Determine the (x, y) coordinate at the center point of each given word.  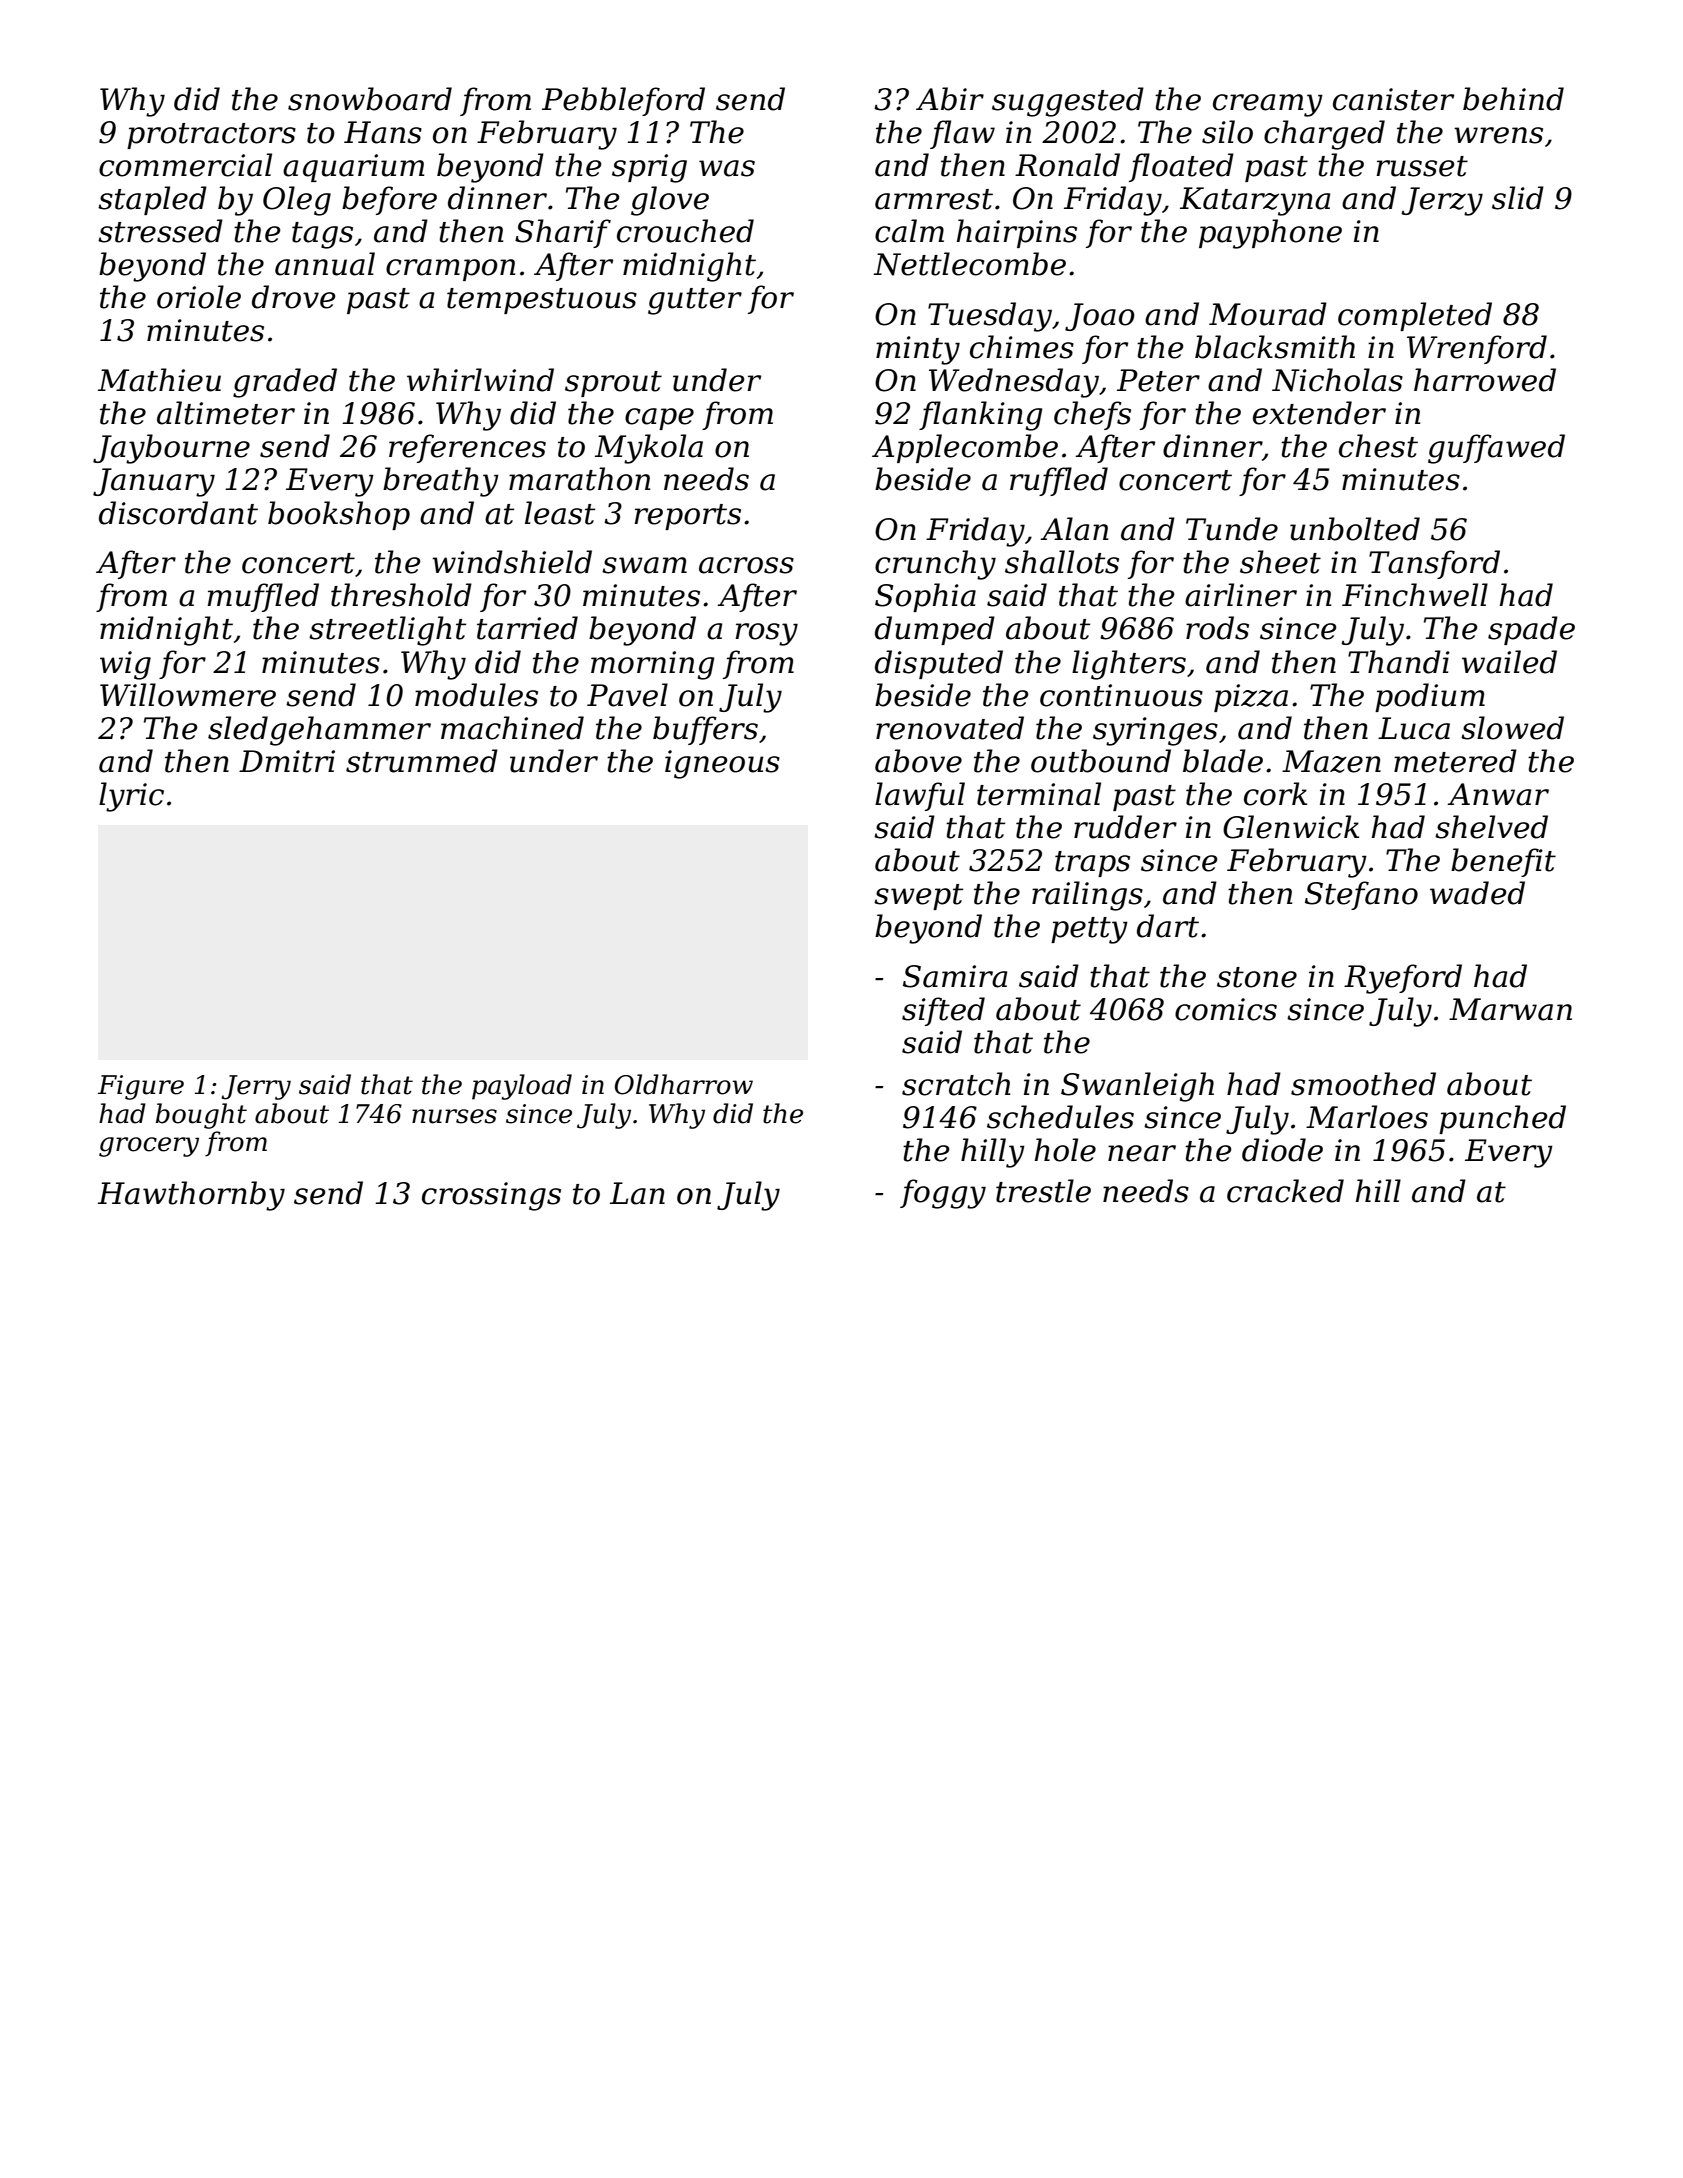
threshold (401, 595)
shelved (1491, 827)
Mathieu (159, 380)
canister (1393, 99)
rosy (766, 634)
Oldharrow (684, 1084)
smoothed (1363, 1084)
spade (1531, 630)
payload (522, 1087)
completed (1415, 316)
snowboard (370, 99)
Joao (1100, 317)
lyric (131, 797)
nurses (454, 1116)
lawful (920, 796)
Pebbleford (623, 101)
